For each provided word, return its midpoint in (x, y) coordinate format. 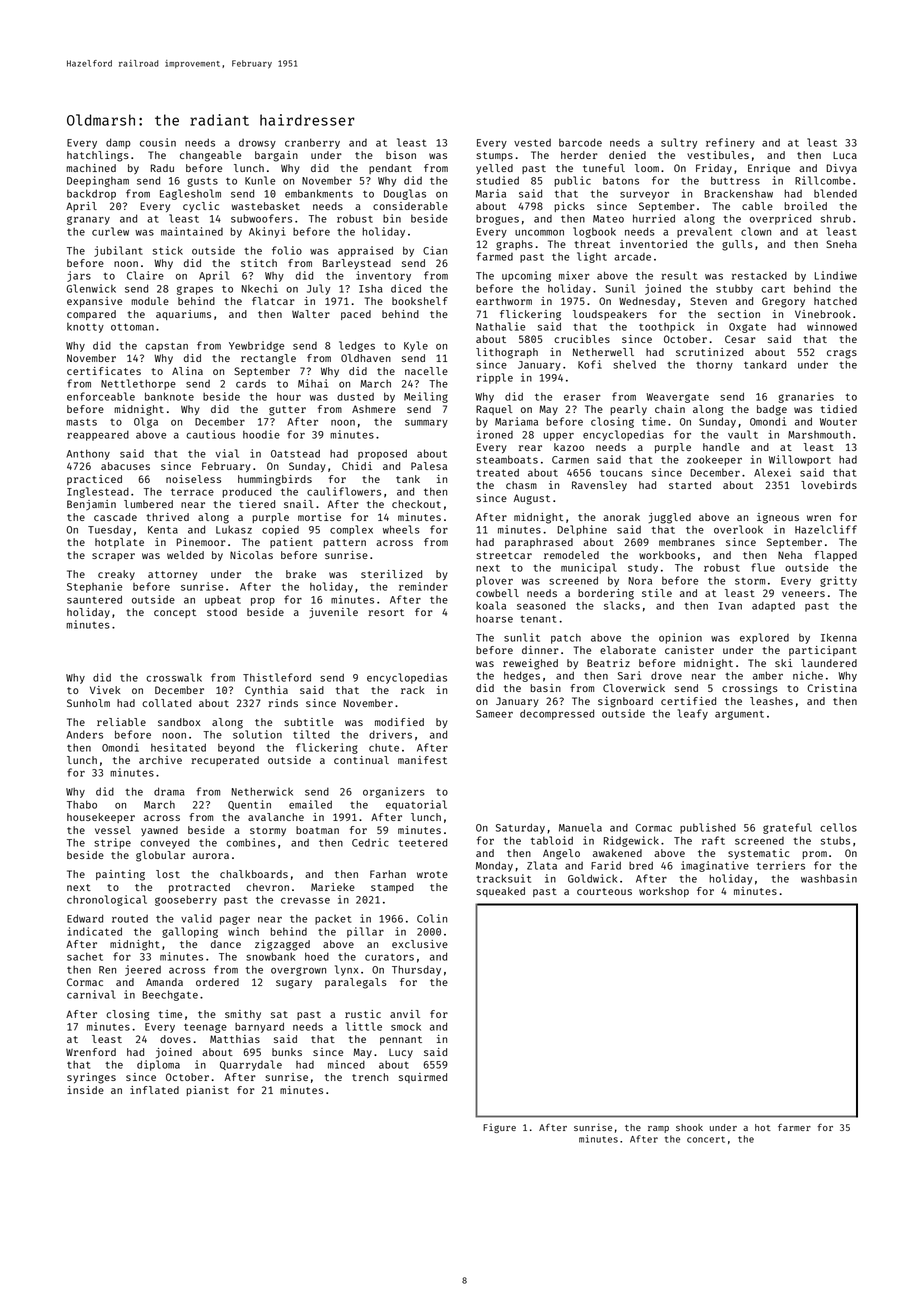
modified (399, 722)
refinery (730, 143)
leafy (692, 714)
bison (401, 155)
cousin (158, 142)
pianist (208, 1091)
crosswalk (174, 677)
